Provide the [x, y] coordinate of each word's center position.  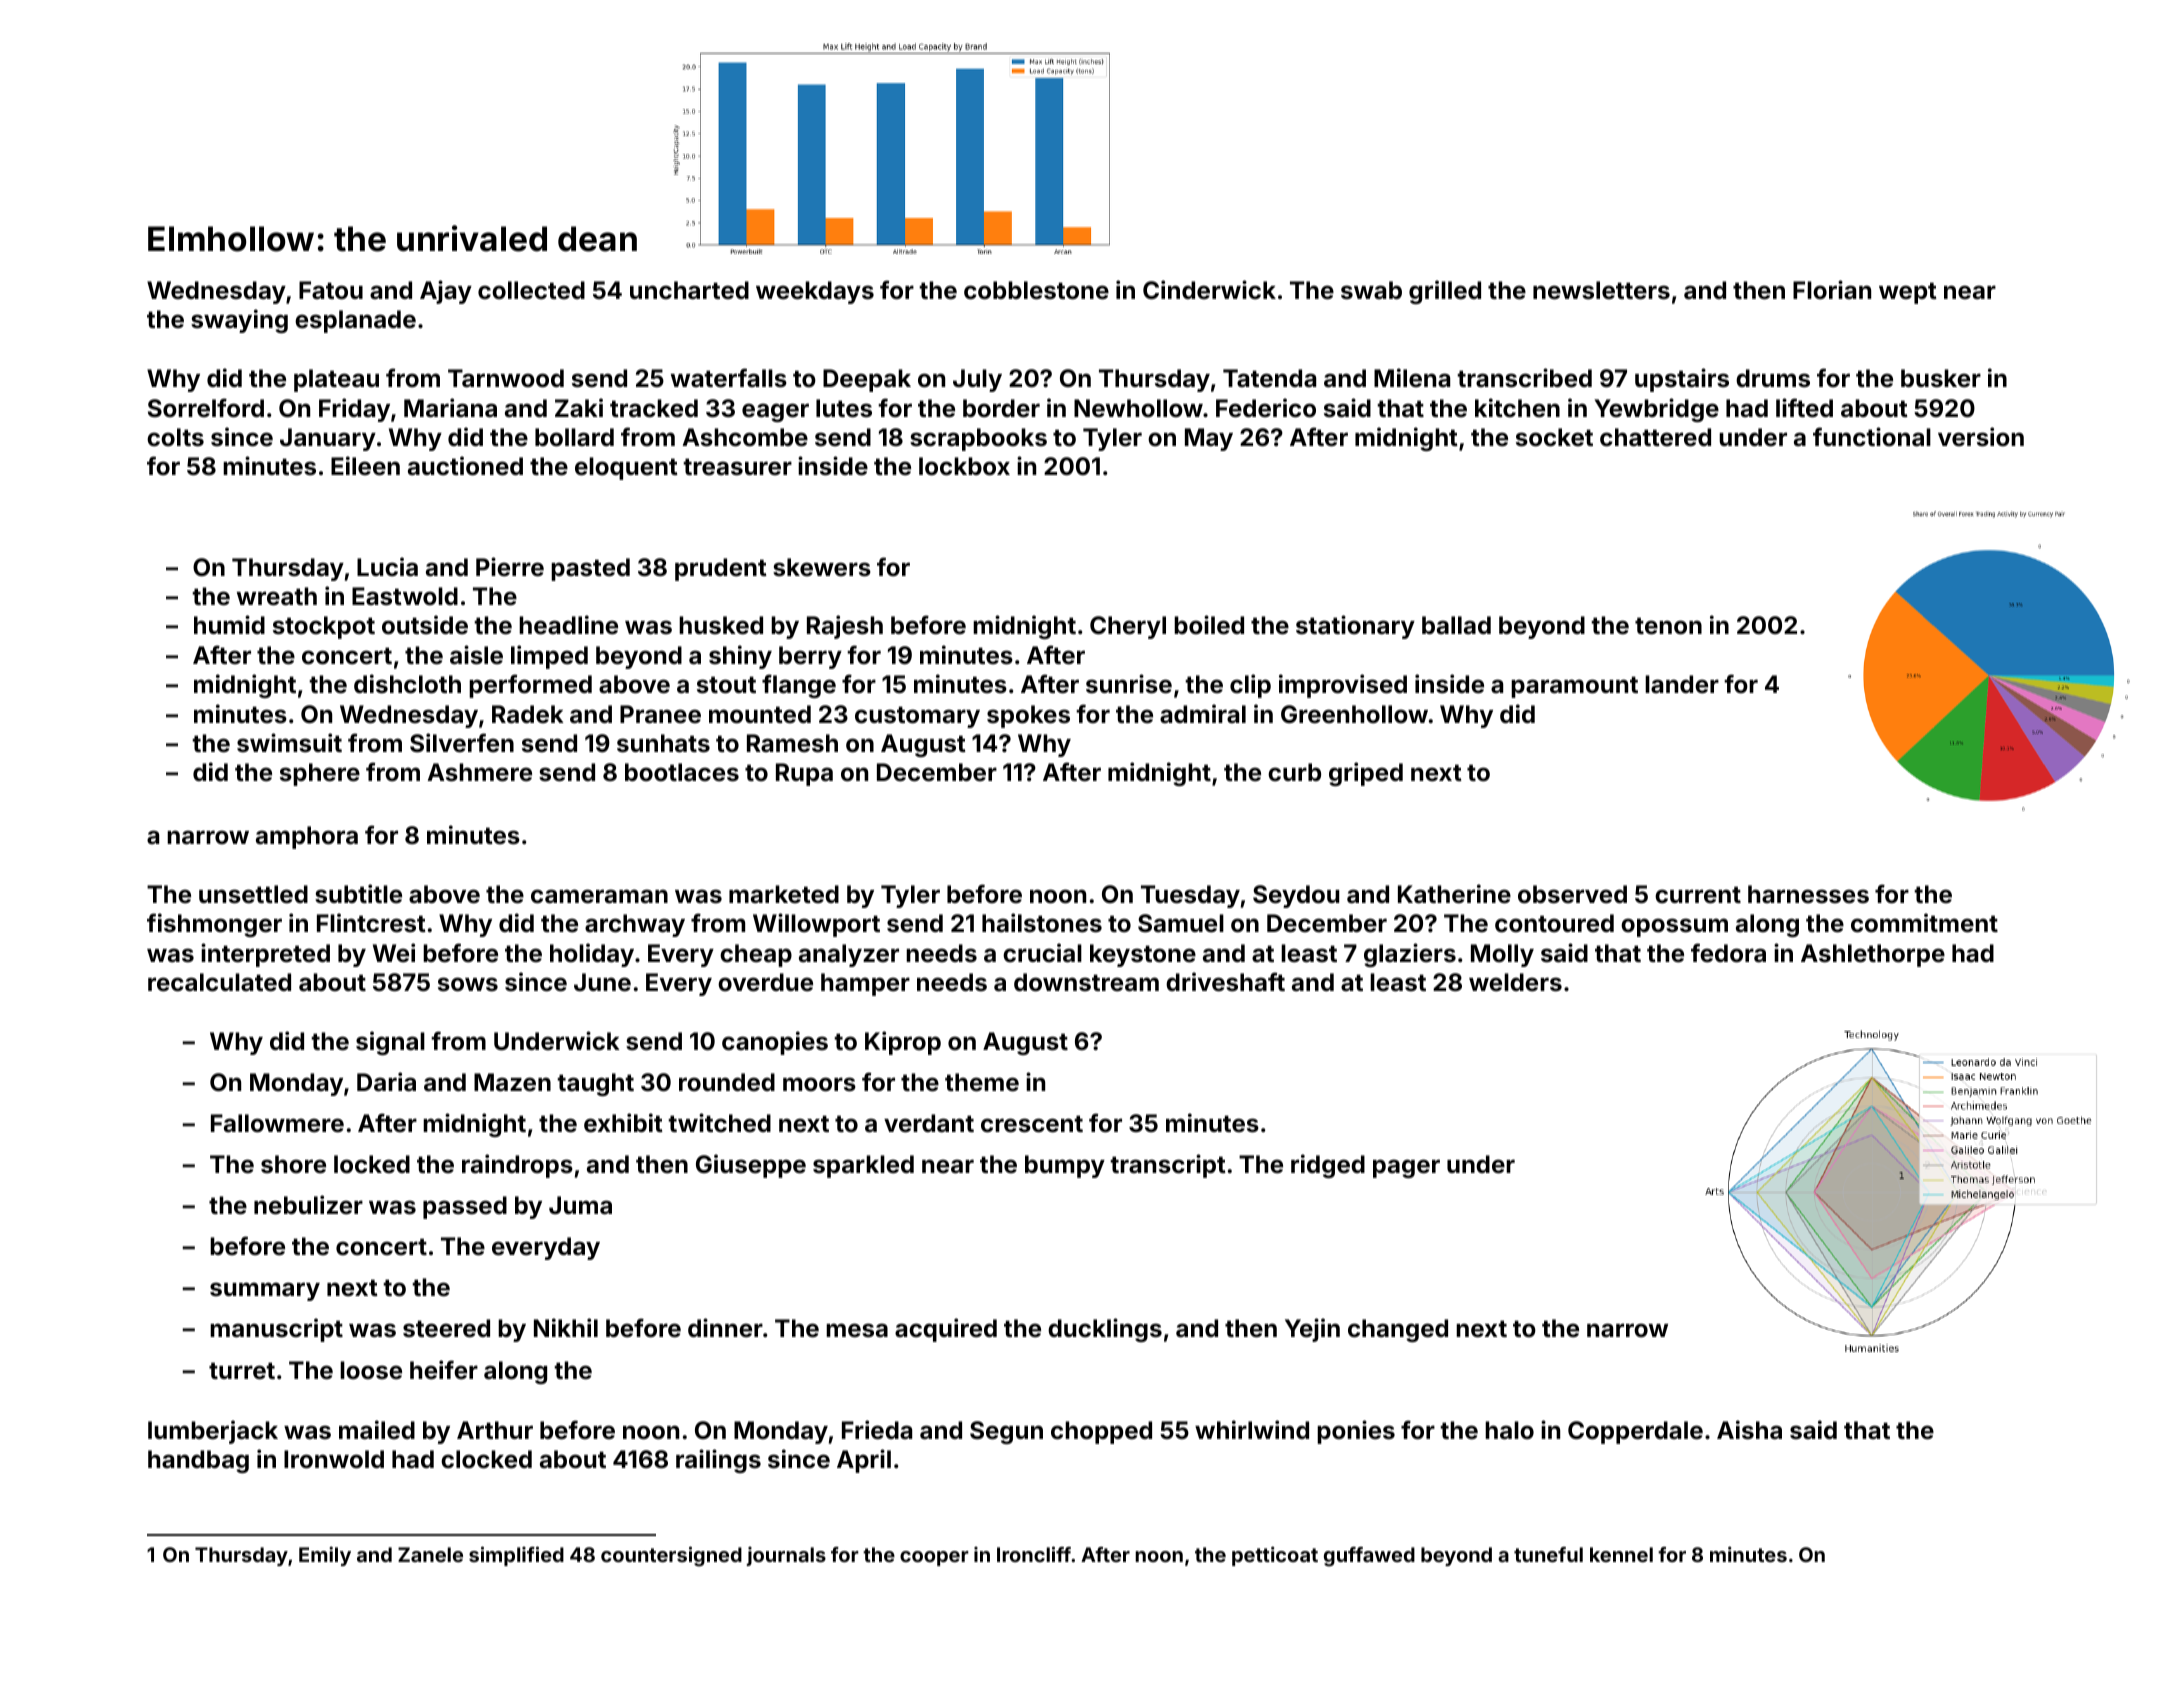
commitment [1924, 923]
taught [595, 1084]
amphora [307, 837]
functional [1872, 437]
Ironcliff [1034, 1554]
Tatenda [1269, 378]
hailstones [1042, 923]
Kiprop [903, 1043]
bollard [574, 437]
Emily [325, 1556]
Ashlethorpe [1873, 955]
